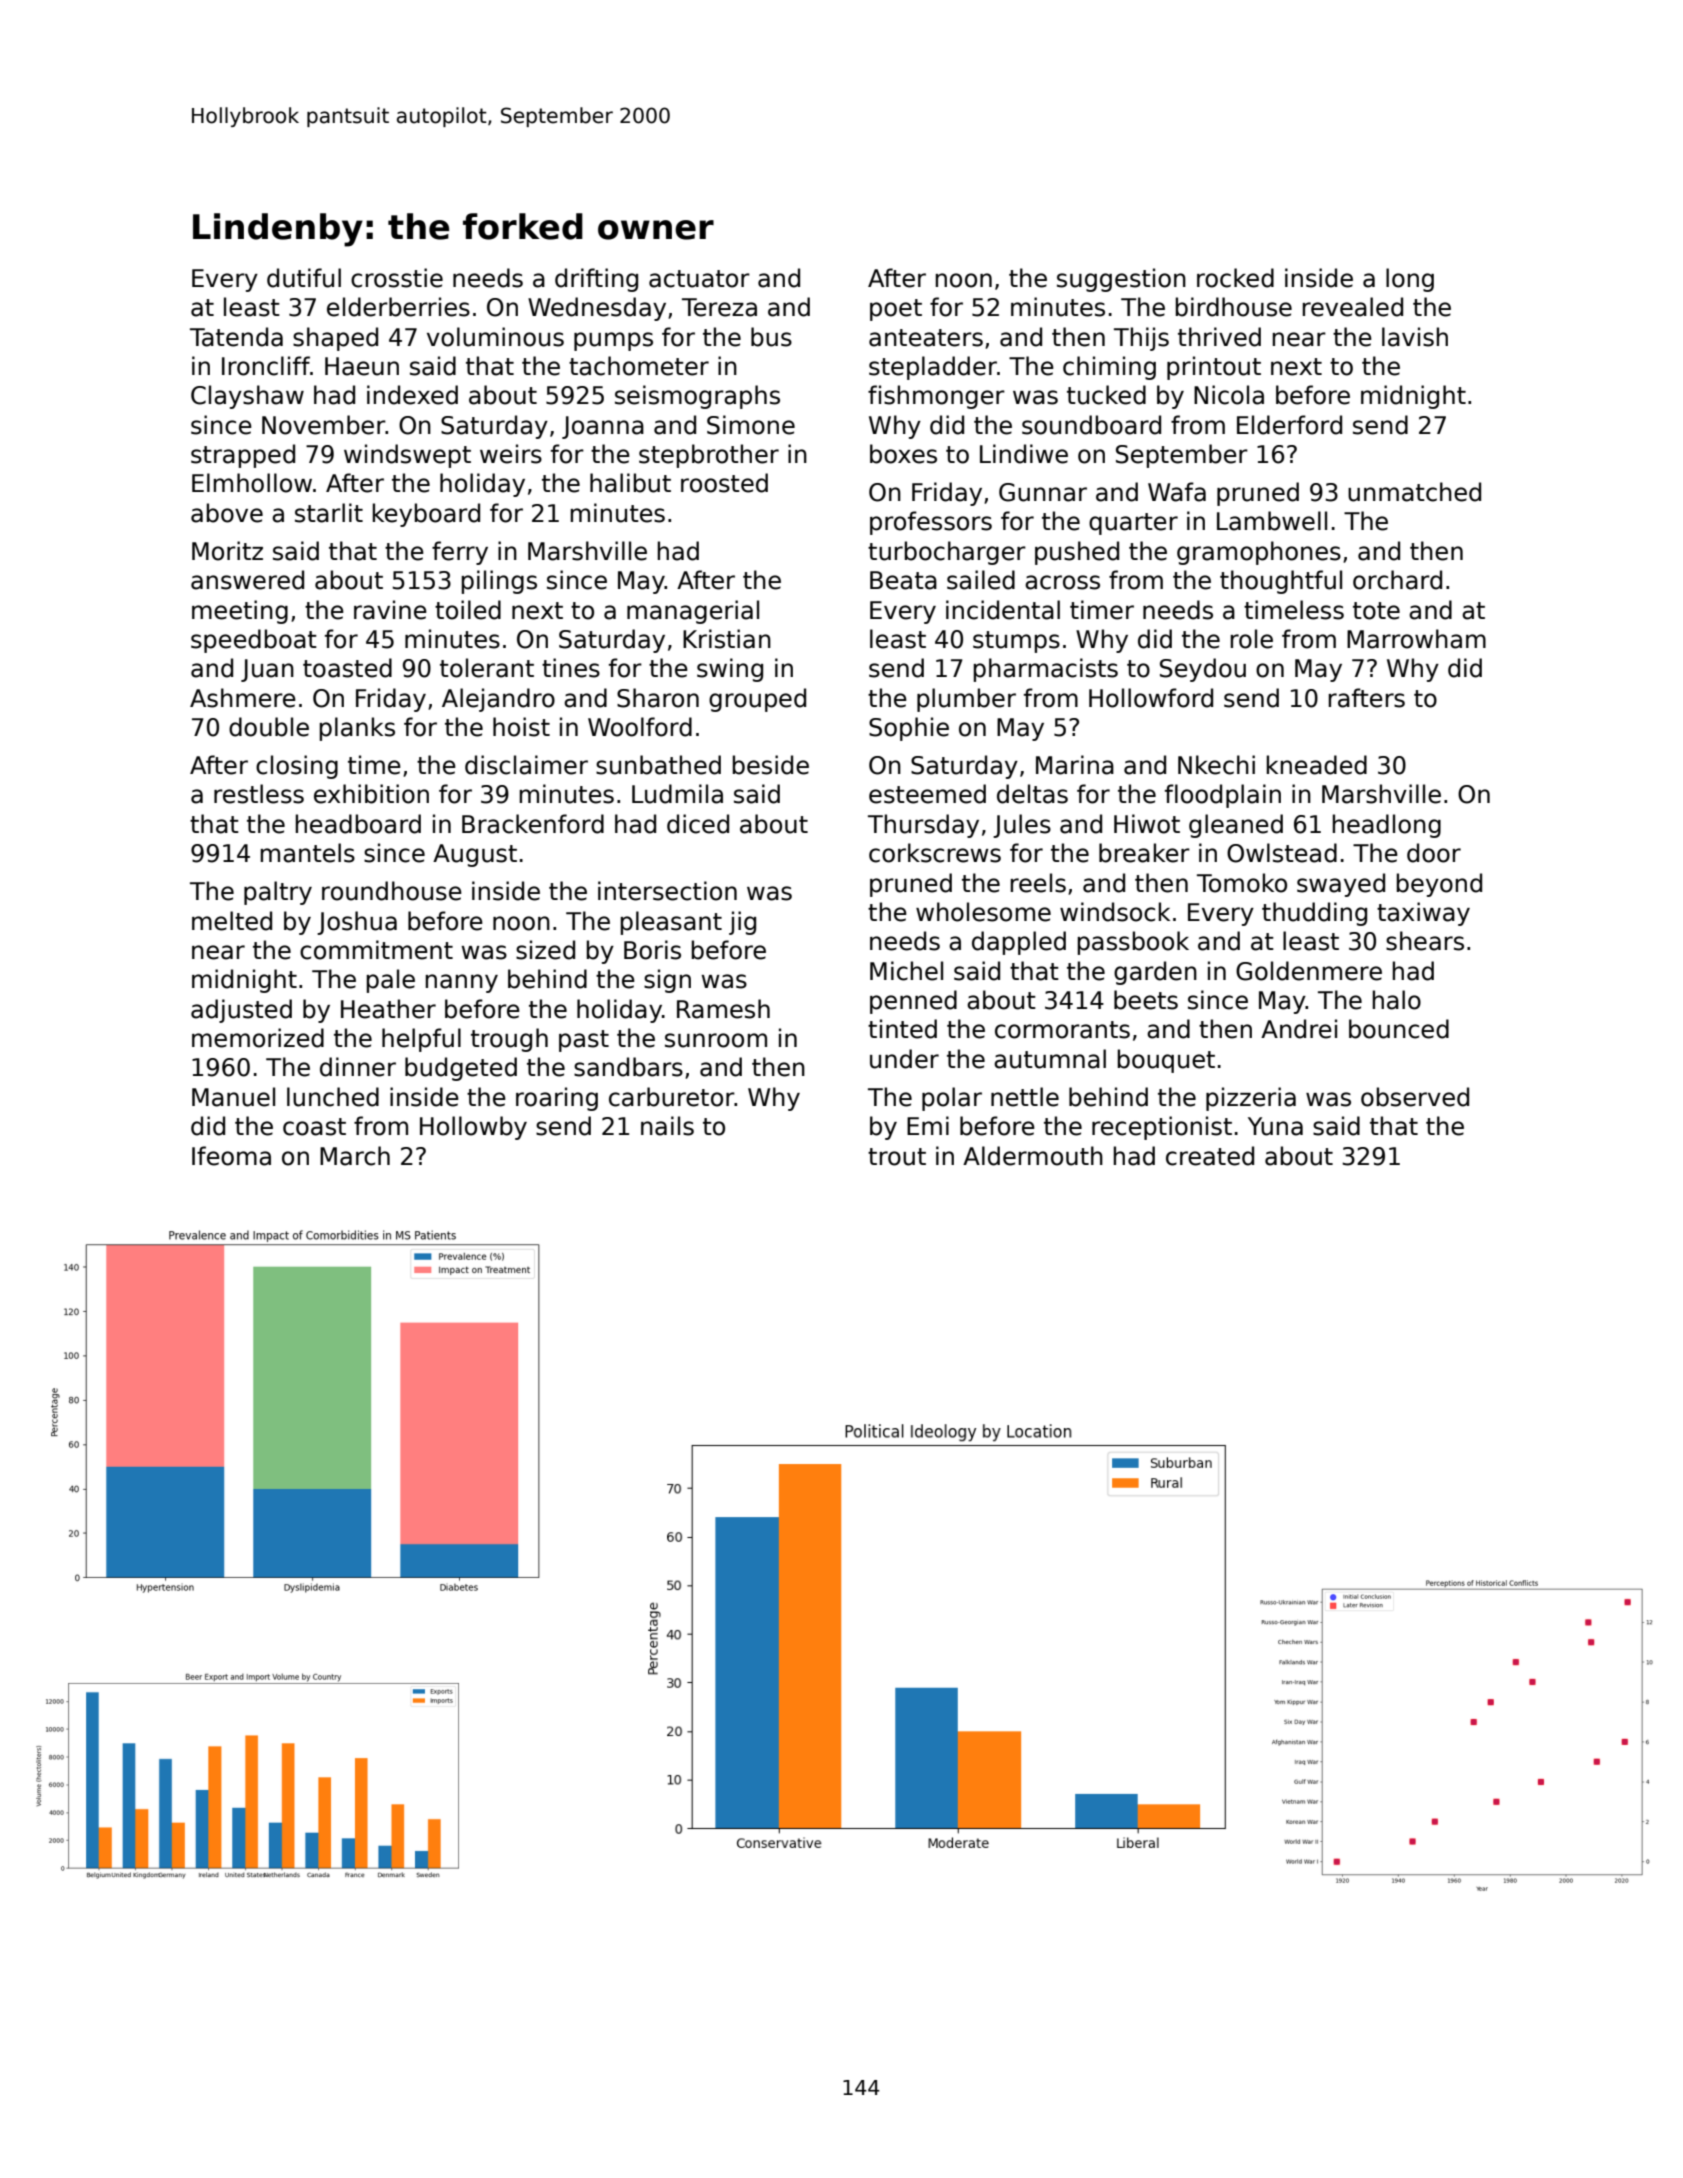 This screenshot has width=1683, height=2178. What do you see at coordinates (1425, 941) in the screenshot?
I see `shears` at bounding box center [1425, 941].
